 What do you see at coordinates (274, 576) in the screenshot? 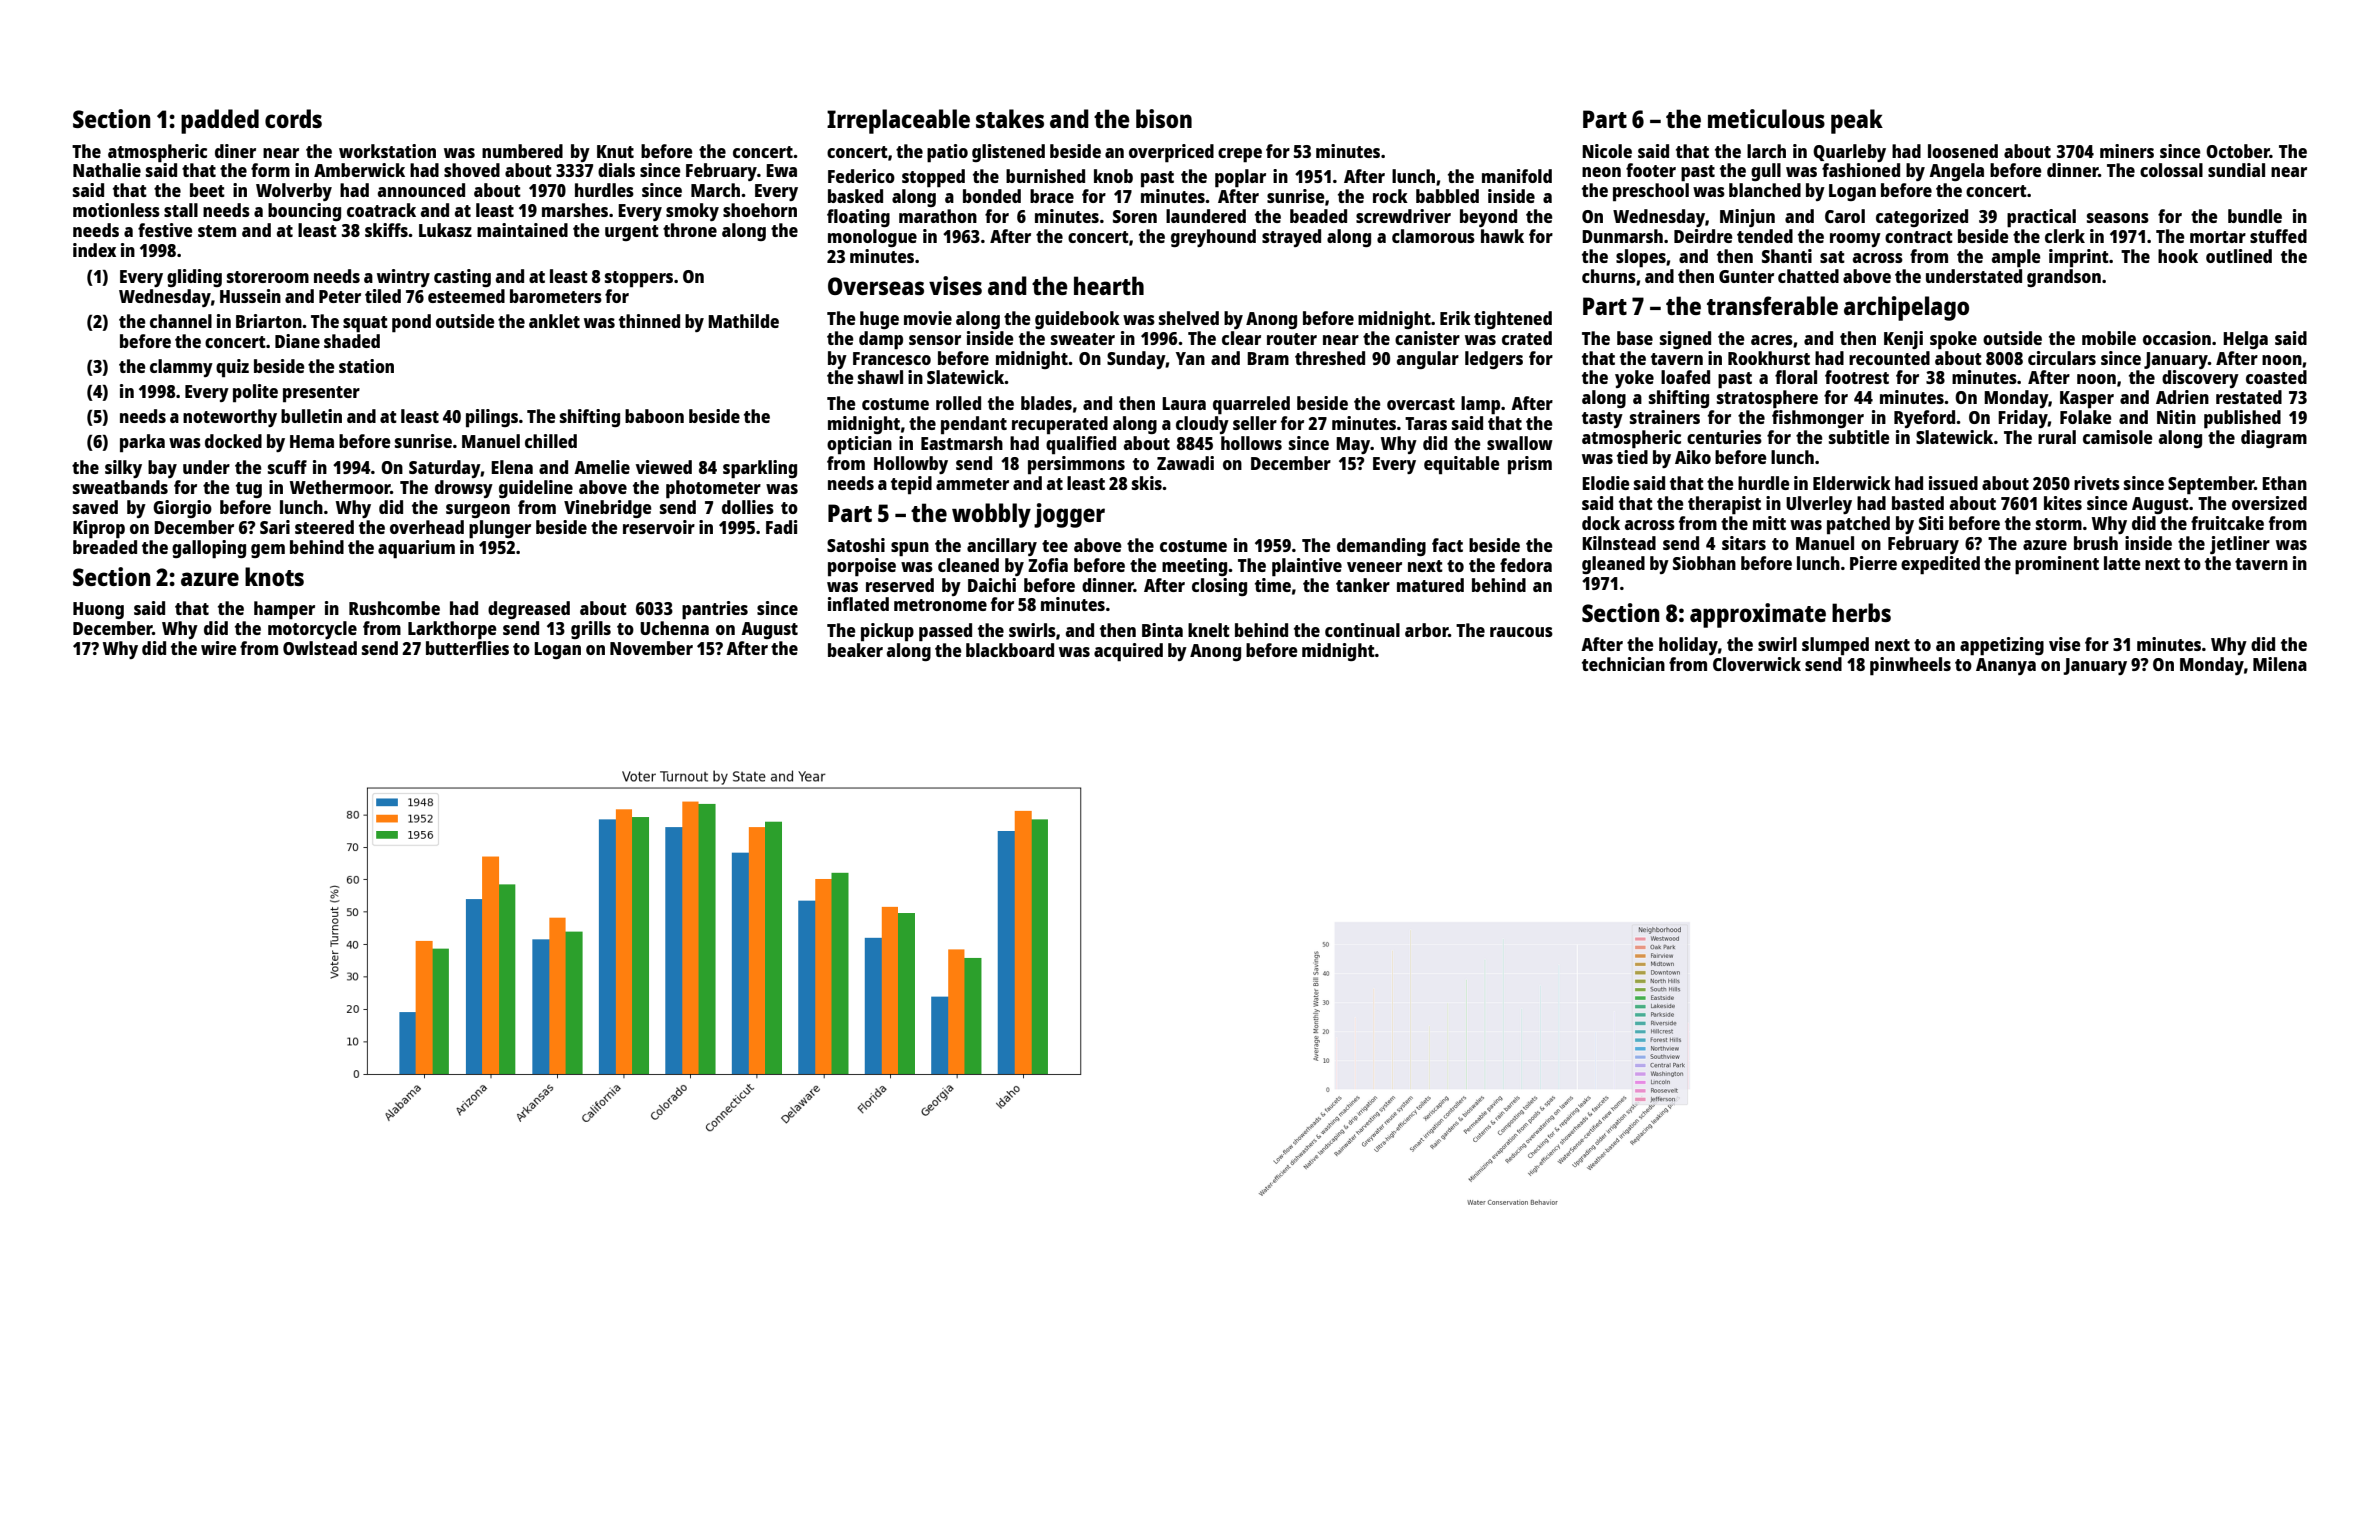
I see `knots` at bounding box center [274, 576].
